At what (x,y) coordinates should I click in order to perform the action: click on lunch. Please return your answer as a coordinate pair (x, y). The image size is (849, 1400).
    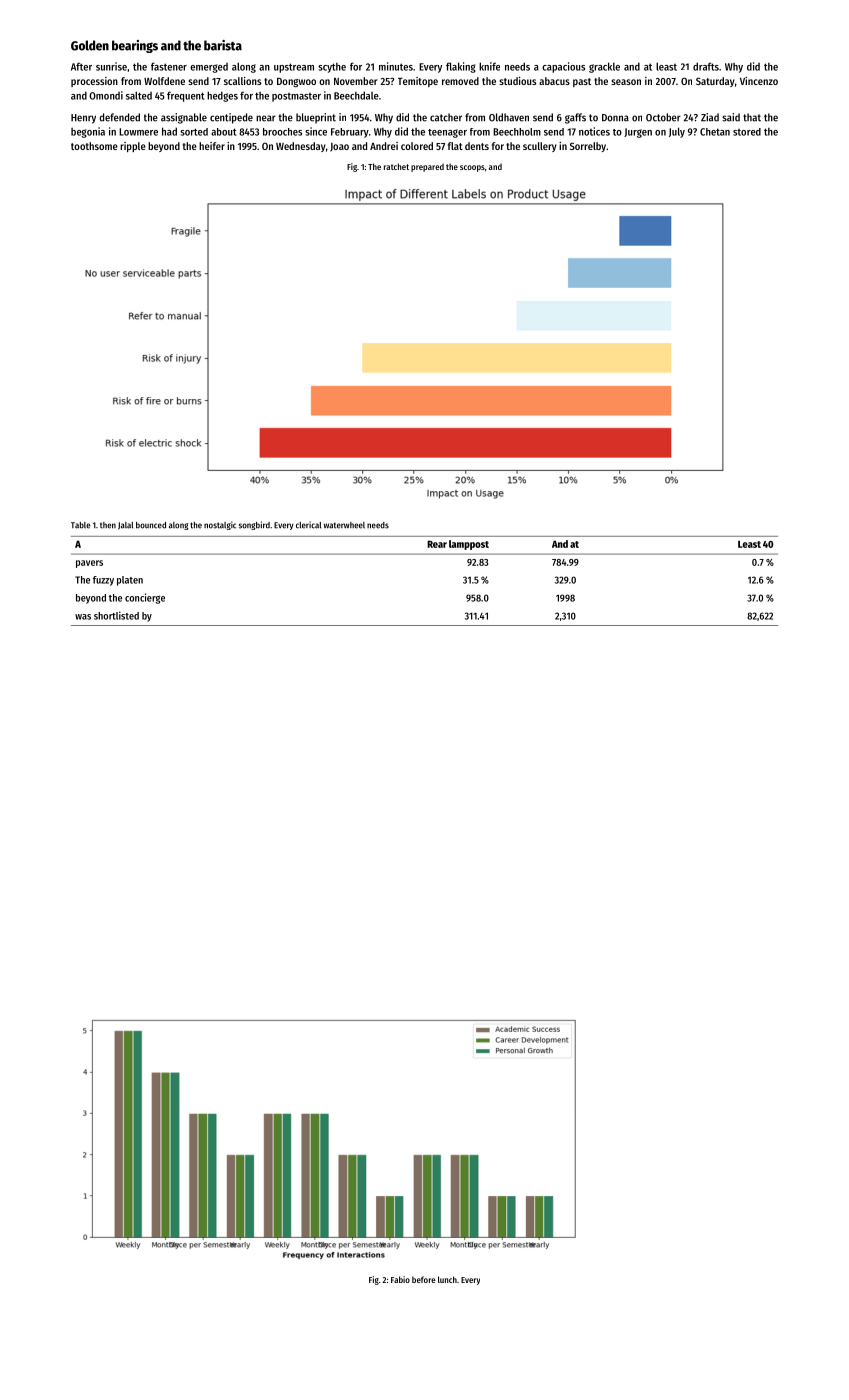
    Looking at the image, I should click on (447, 1279).
